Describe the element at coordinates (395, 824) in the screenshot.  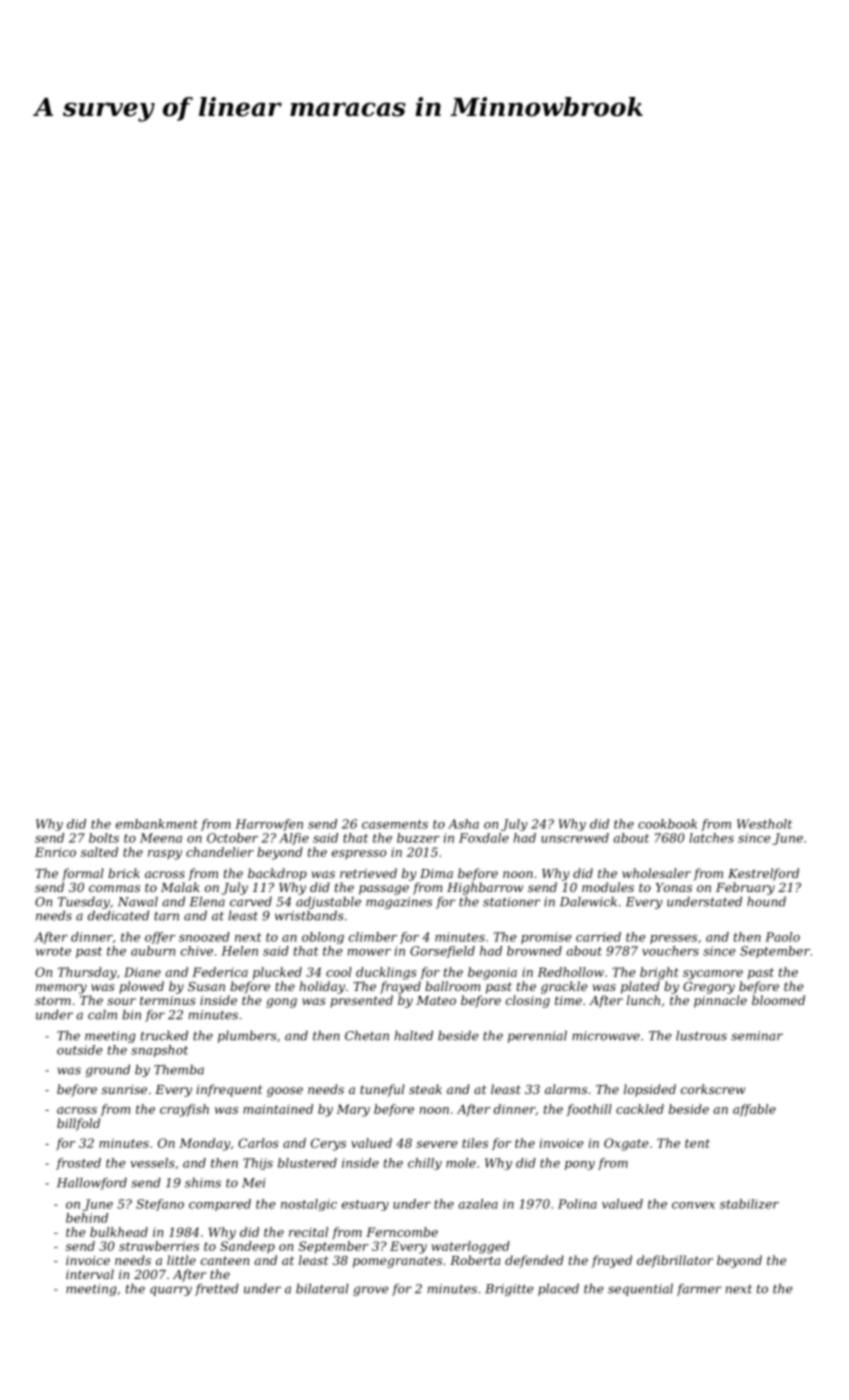
I see `casements` at that location.
